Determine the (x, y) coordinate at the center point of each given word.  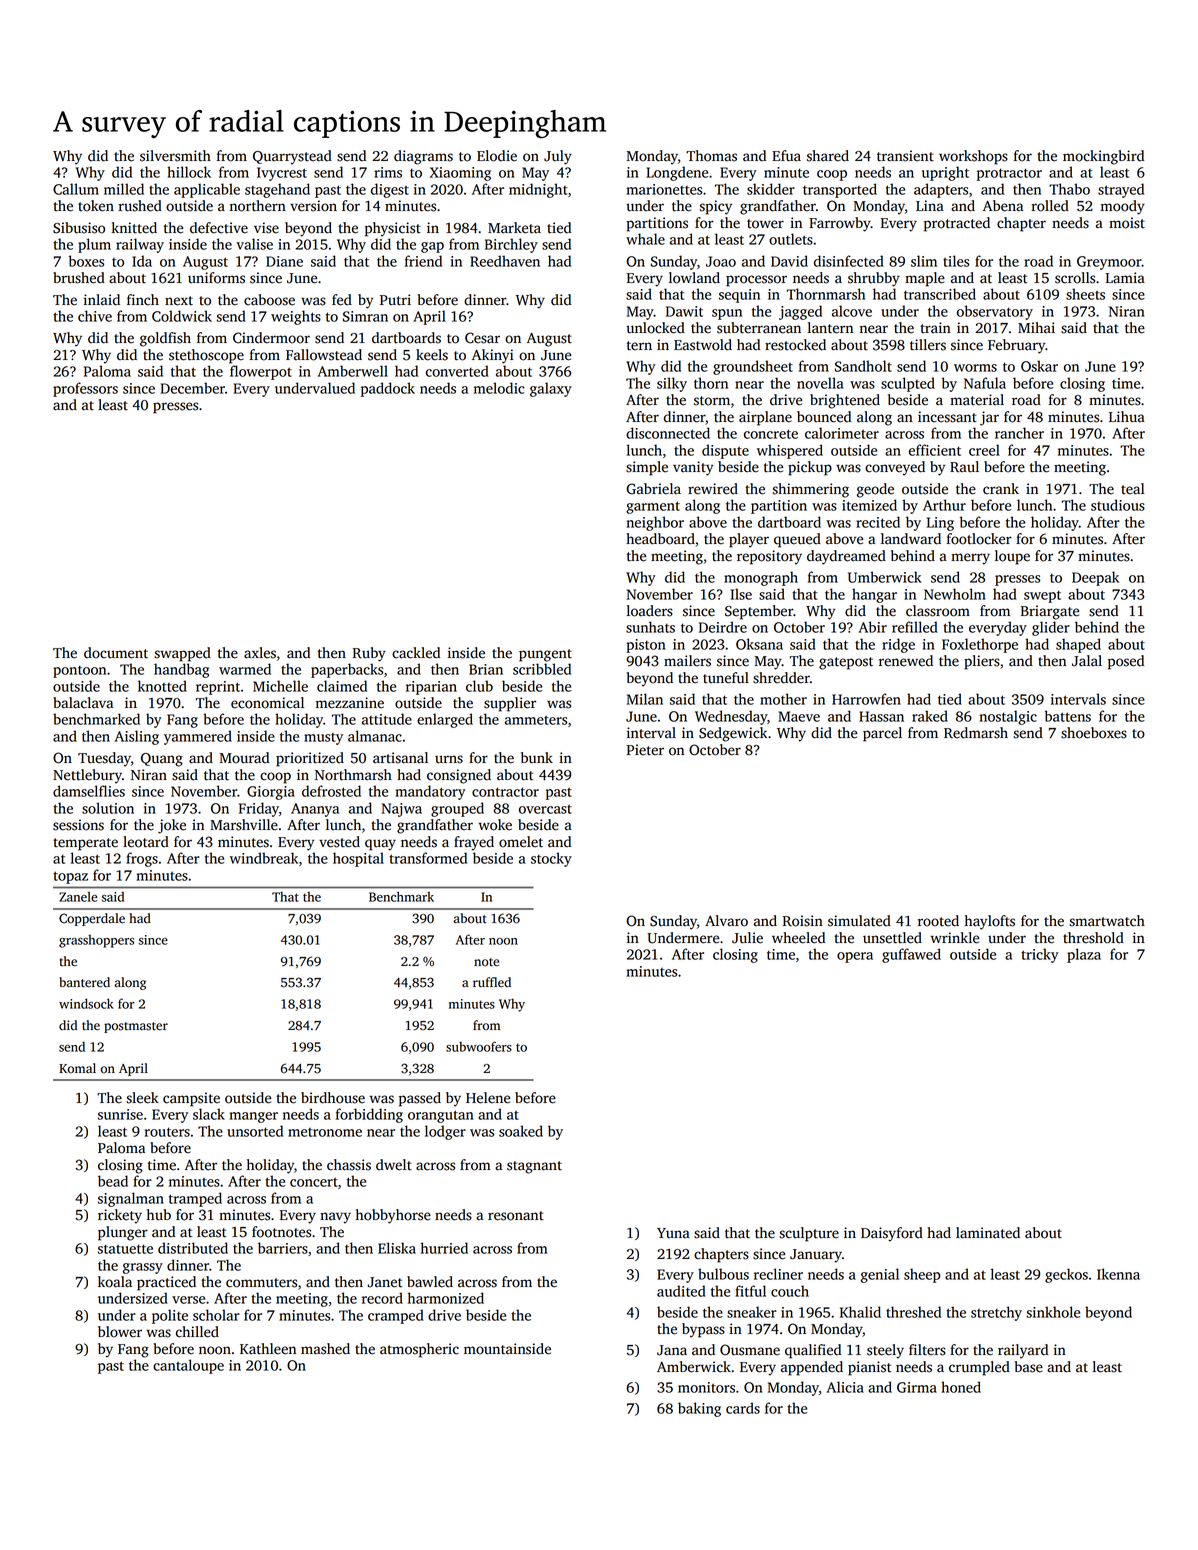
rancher (1019, 433)
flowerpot (261, 372)
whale (645, 239)
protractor (1009, 174)
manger (253, 1117)
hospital (358, 859)
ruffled (492, 982)
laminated (988, 1233)
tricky (1039, 955)
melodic (499, 388)
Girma (917, 1387)
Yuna (673, 1233)
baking (699, 1409)
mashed (325, 1349)
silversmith (175, 156)
